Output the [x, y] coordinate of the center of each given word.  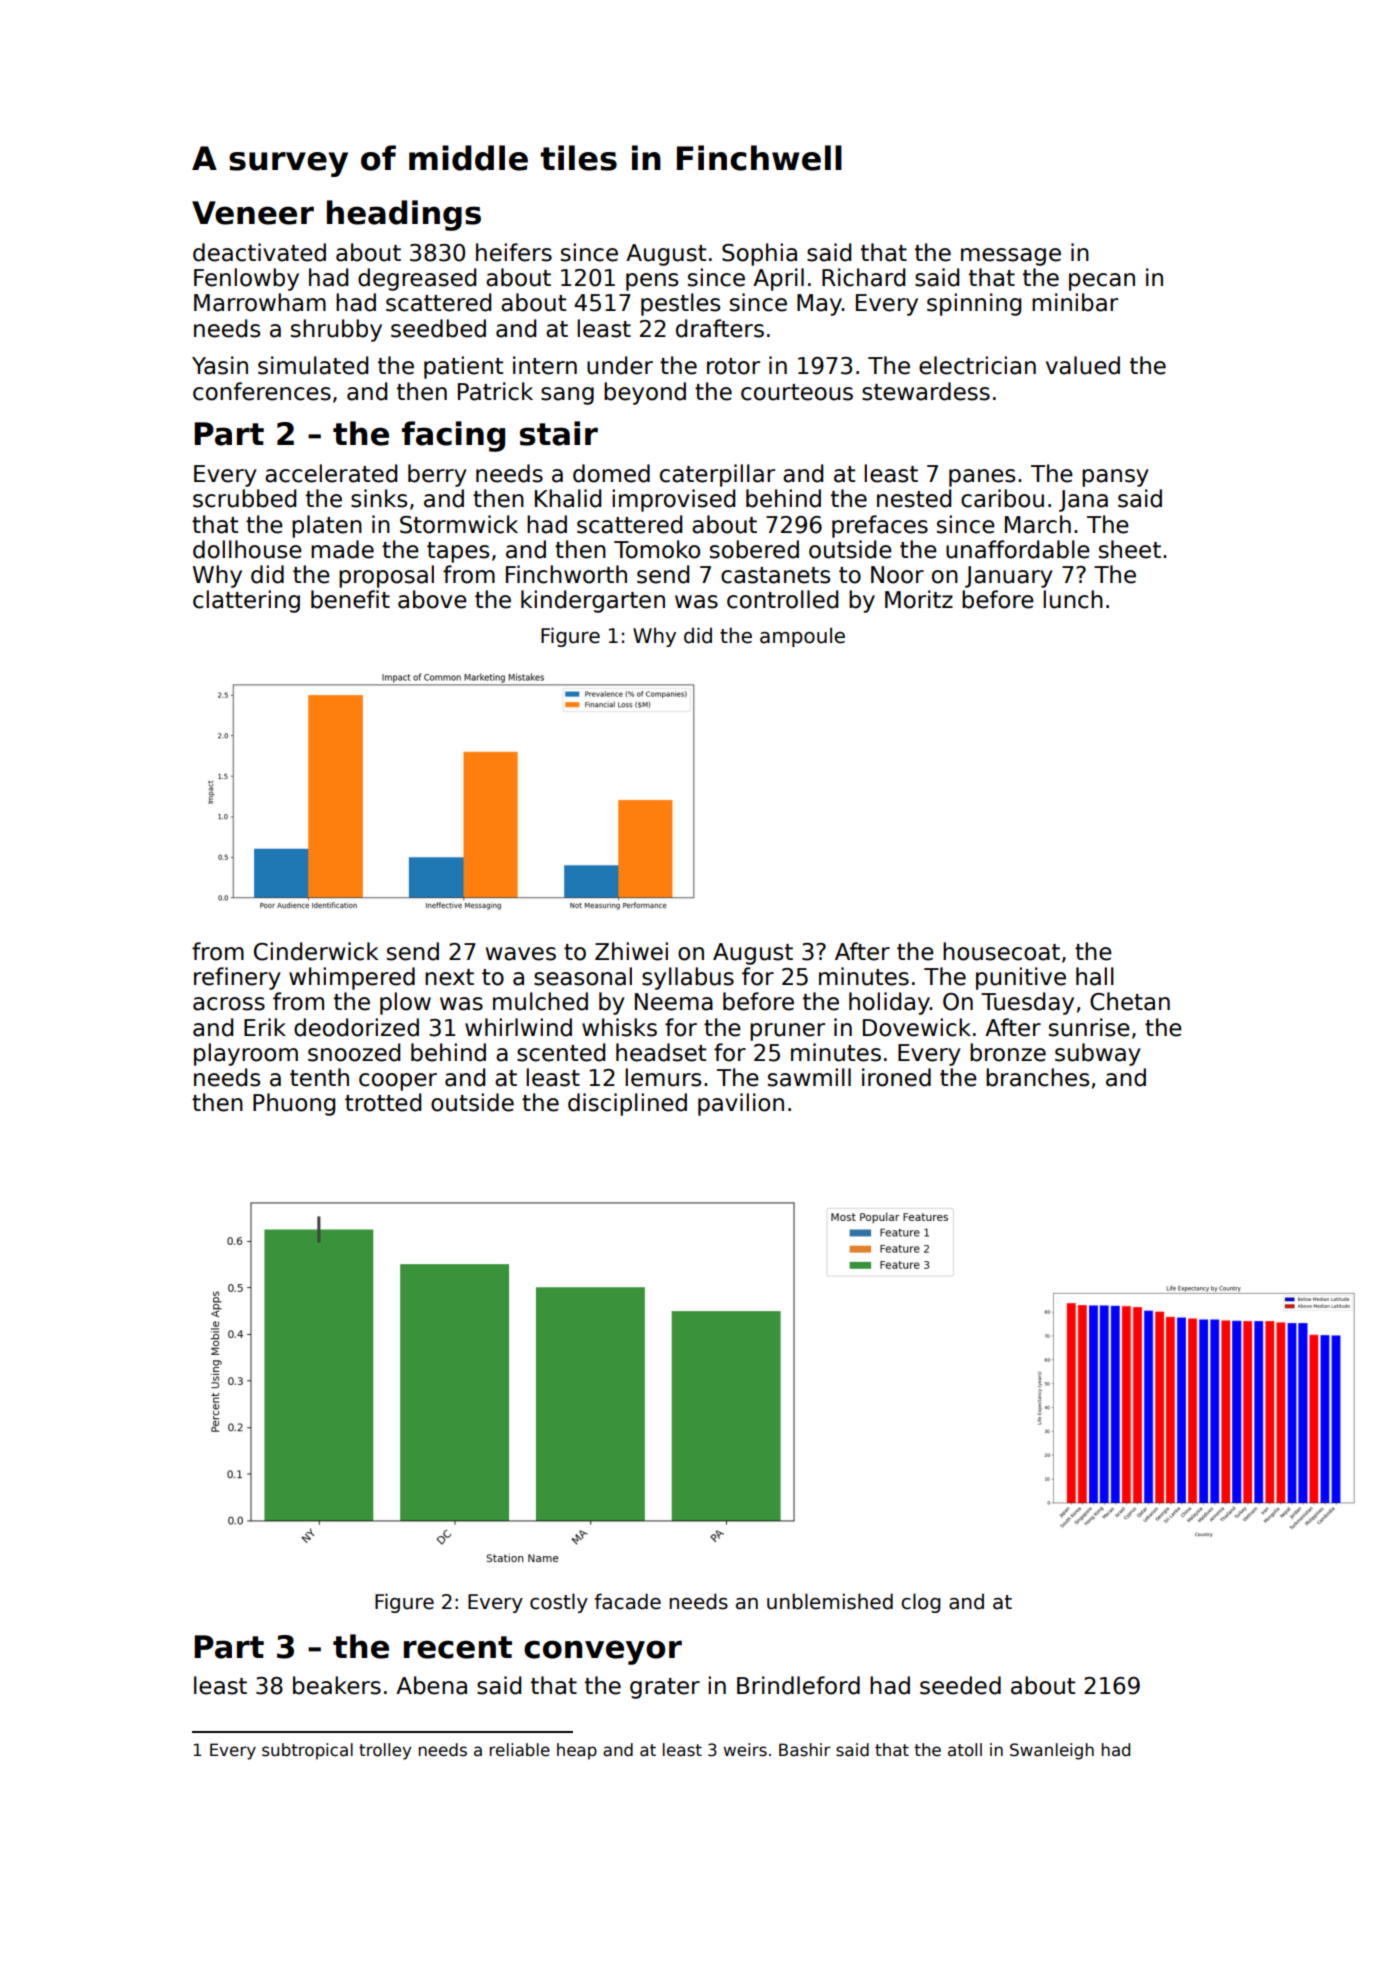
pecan [1102, 282]
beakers [337, 1685]
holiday [889, 1003]
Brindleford [798, 1685]
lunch [1073, 599]
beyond [645, 393]
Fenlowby [246, 279]
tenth [319, 1077]
